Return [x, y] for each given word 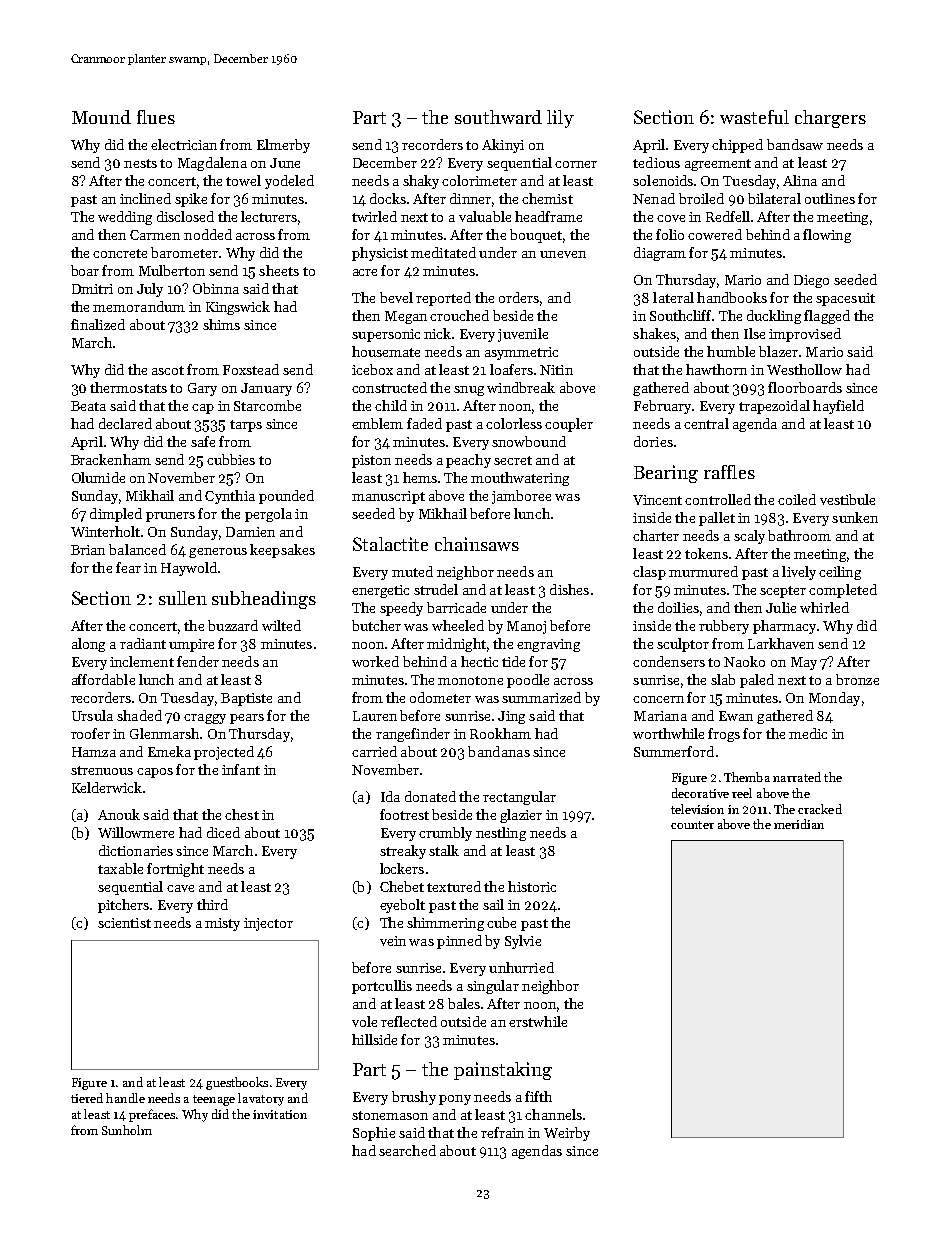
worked [375, 661]
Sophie [374, 1134]
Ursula [92, 715]
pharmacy [784, 627]
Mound [101, 117]
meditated [443, 252]
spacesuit [845, 299]
